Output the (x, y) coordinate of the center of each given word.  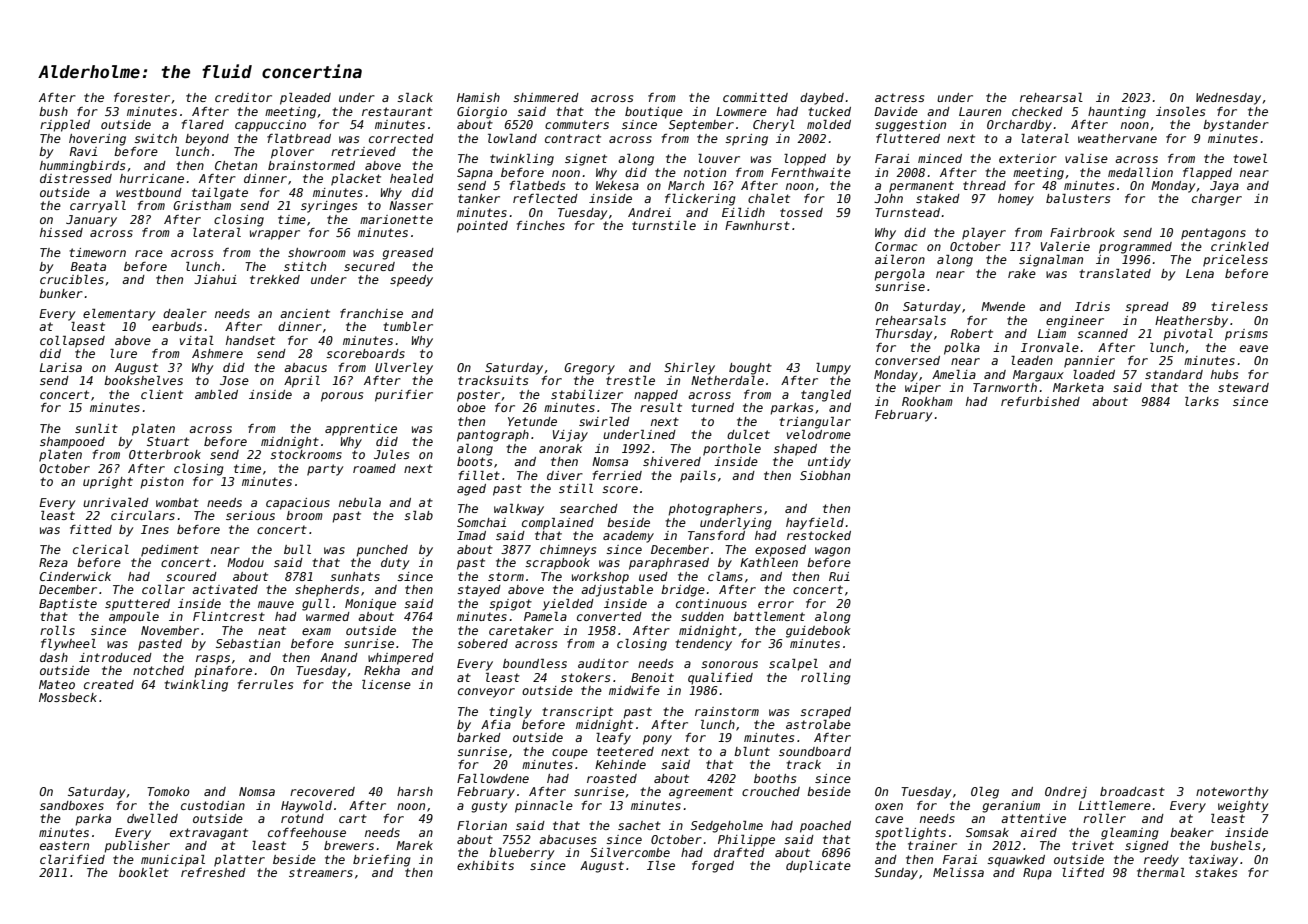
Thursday (904, 335)
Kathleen (769, 562)
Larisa (61, 367)
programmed (1135, 248)
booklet (144, 872)
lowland (512, 138)
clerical (101, 549)
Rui (839, 576)
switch (155, 138)
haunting (1117, 113)
